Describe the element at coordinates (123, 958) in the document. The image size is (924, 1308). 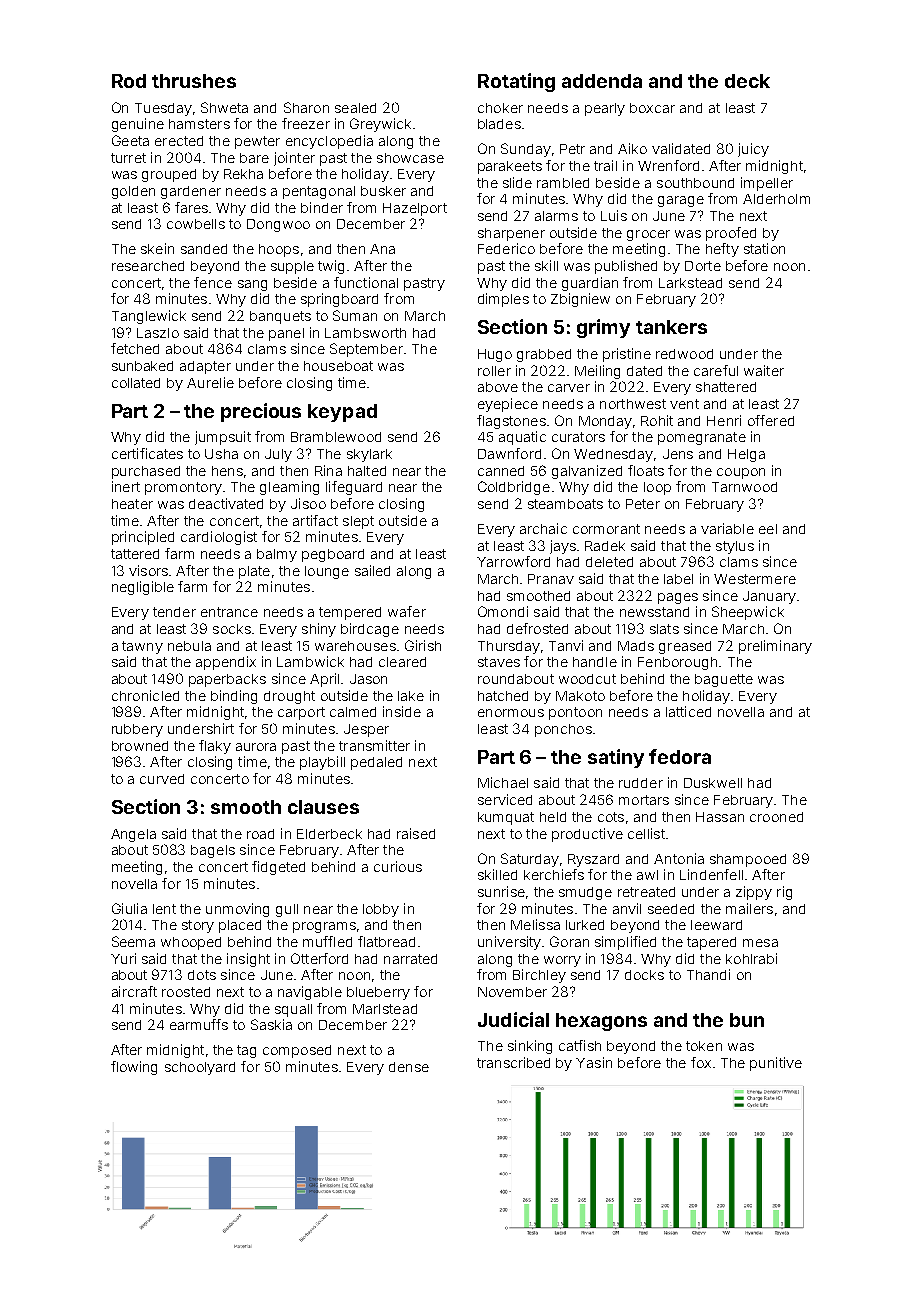
I see `Yuri` at that location.
